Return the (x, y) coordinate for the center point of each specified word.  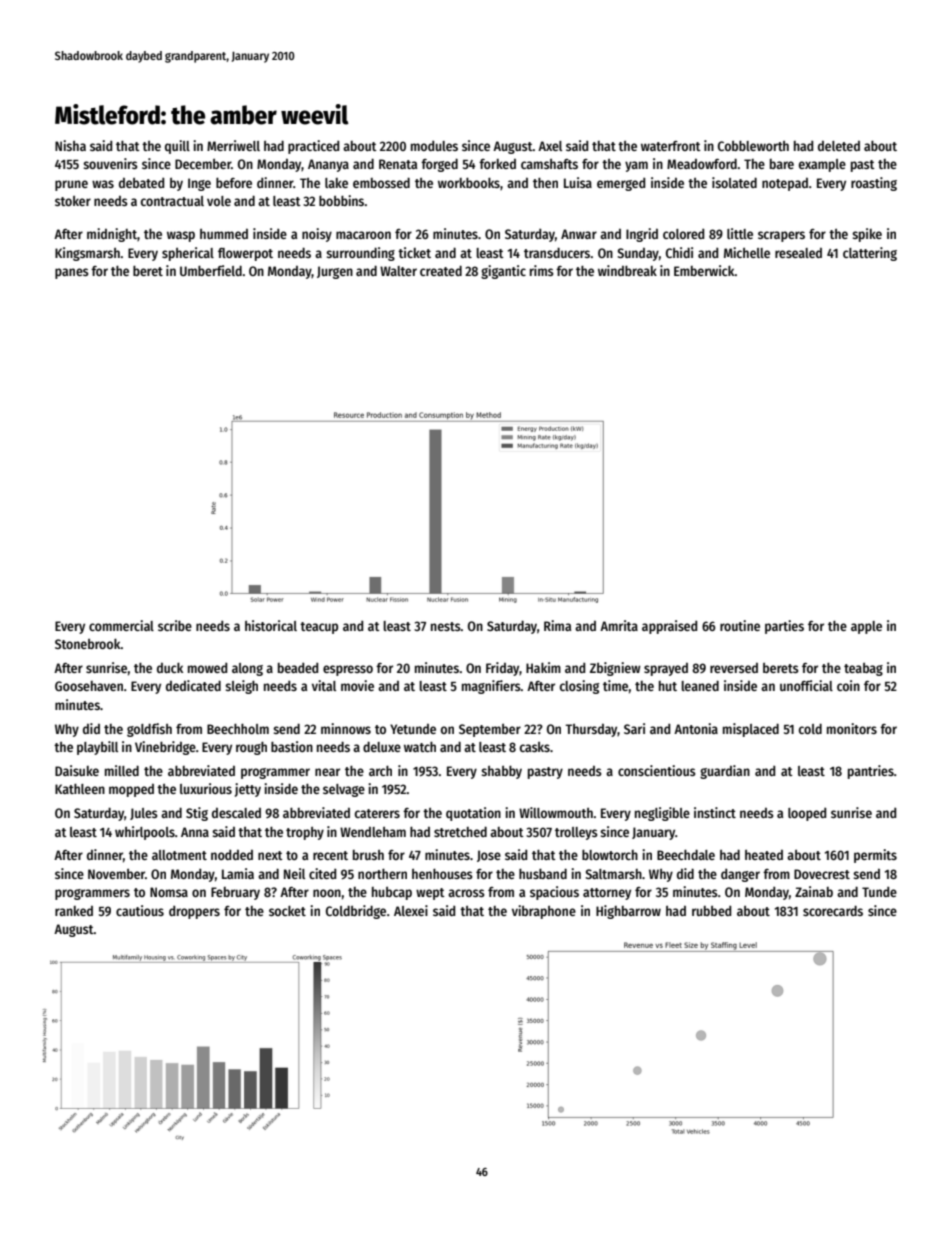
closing (579, 687)
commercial (121, 625)
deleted (839, 146)
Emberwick (704, 270)
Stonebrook (88, 643)
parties (784, 627)
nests (446, 626)
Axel (550, 146)
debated (141, 182)
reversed (734, 668)
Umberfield (211, 270)
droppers (194, 912)
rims (542, 270)
